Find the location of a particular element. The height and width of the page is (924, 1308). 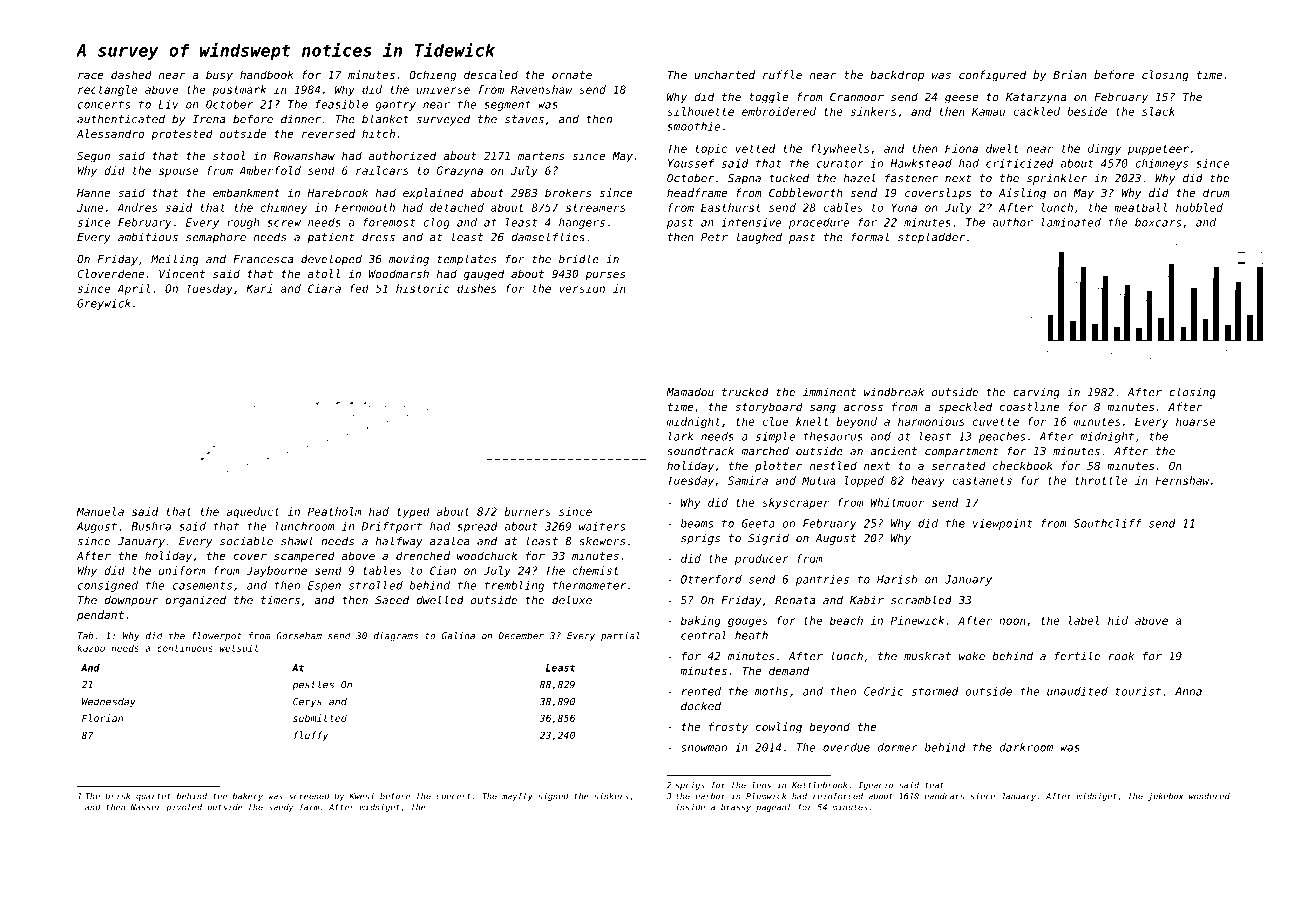

Peatholm is located at coordinates (335, 511).
